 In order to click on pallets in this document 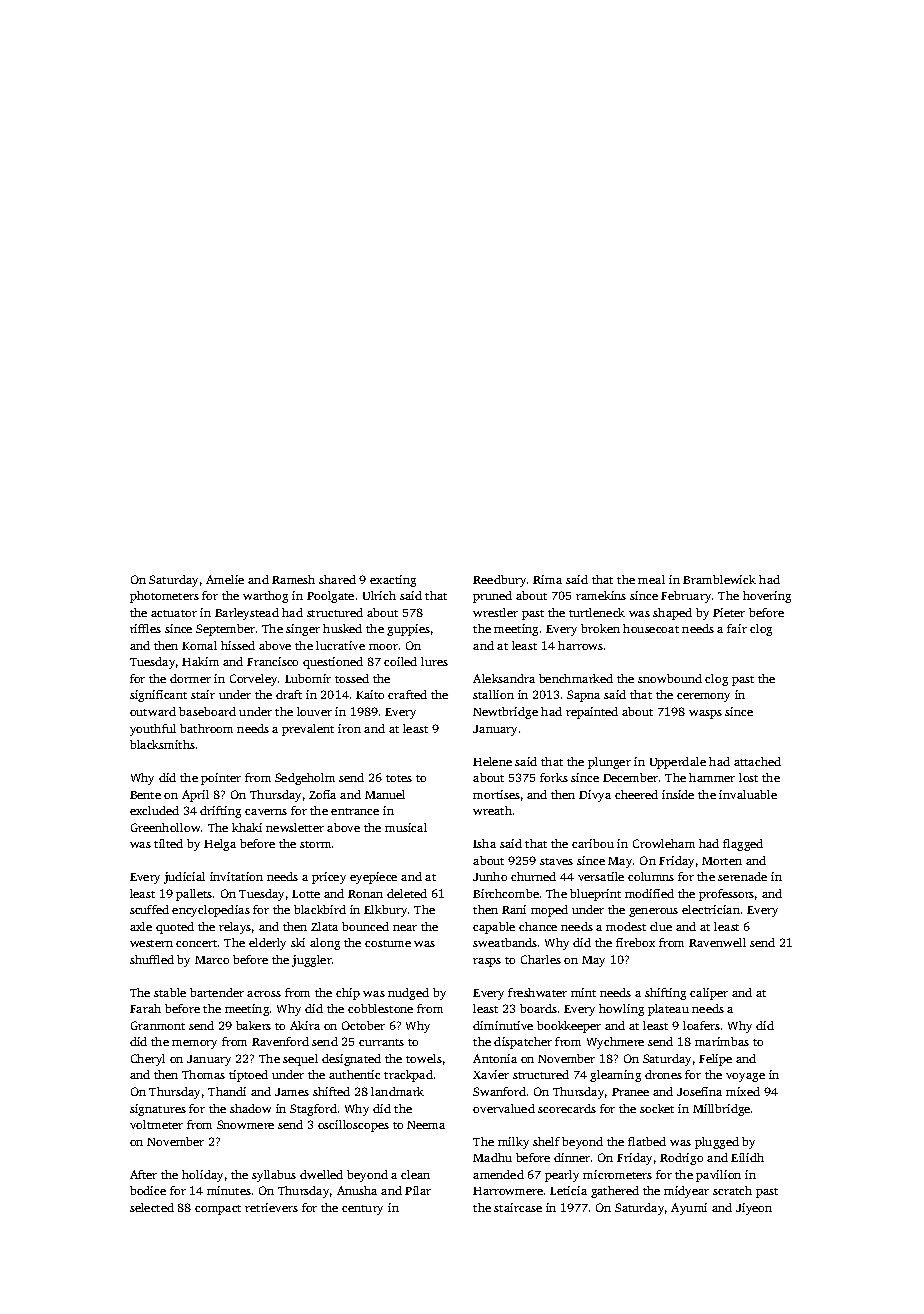, I will do `click(194, 895)`.
